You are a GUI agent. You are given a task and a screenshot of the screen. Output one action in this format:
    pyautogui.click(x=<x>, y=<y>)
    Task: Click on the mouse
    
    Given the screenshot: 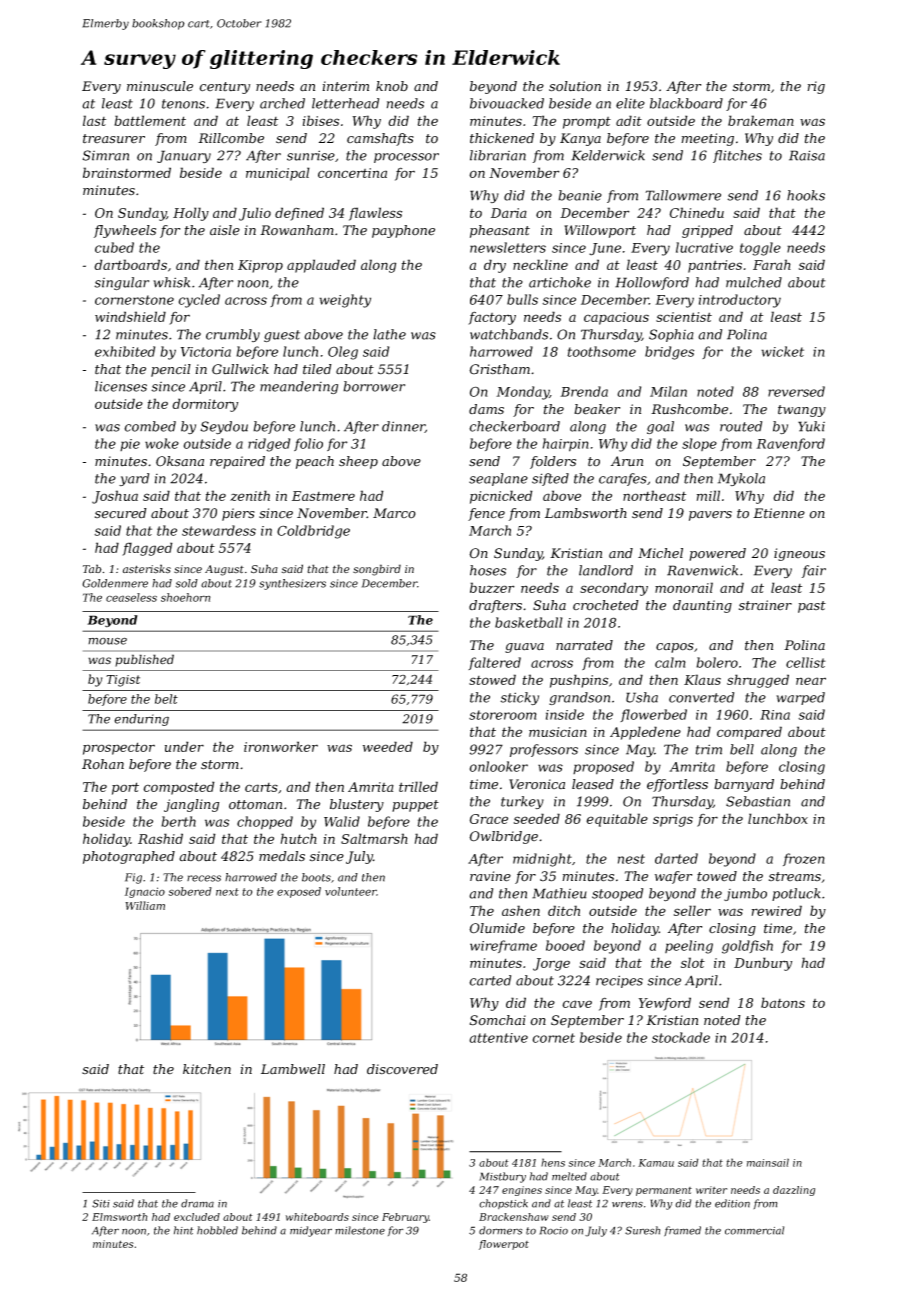 What is the action you would take?
    pyautogui.click(x=107, y=641)
